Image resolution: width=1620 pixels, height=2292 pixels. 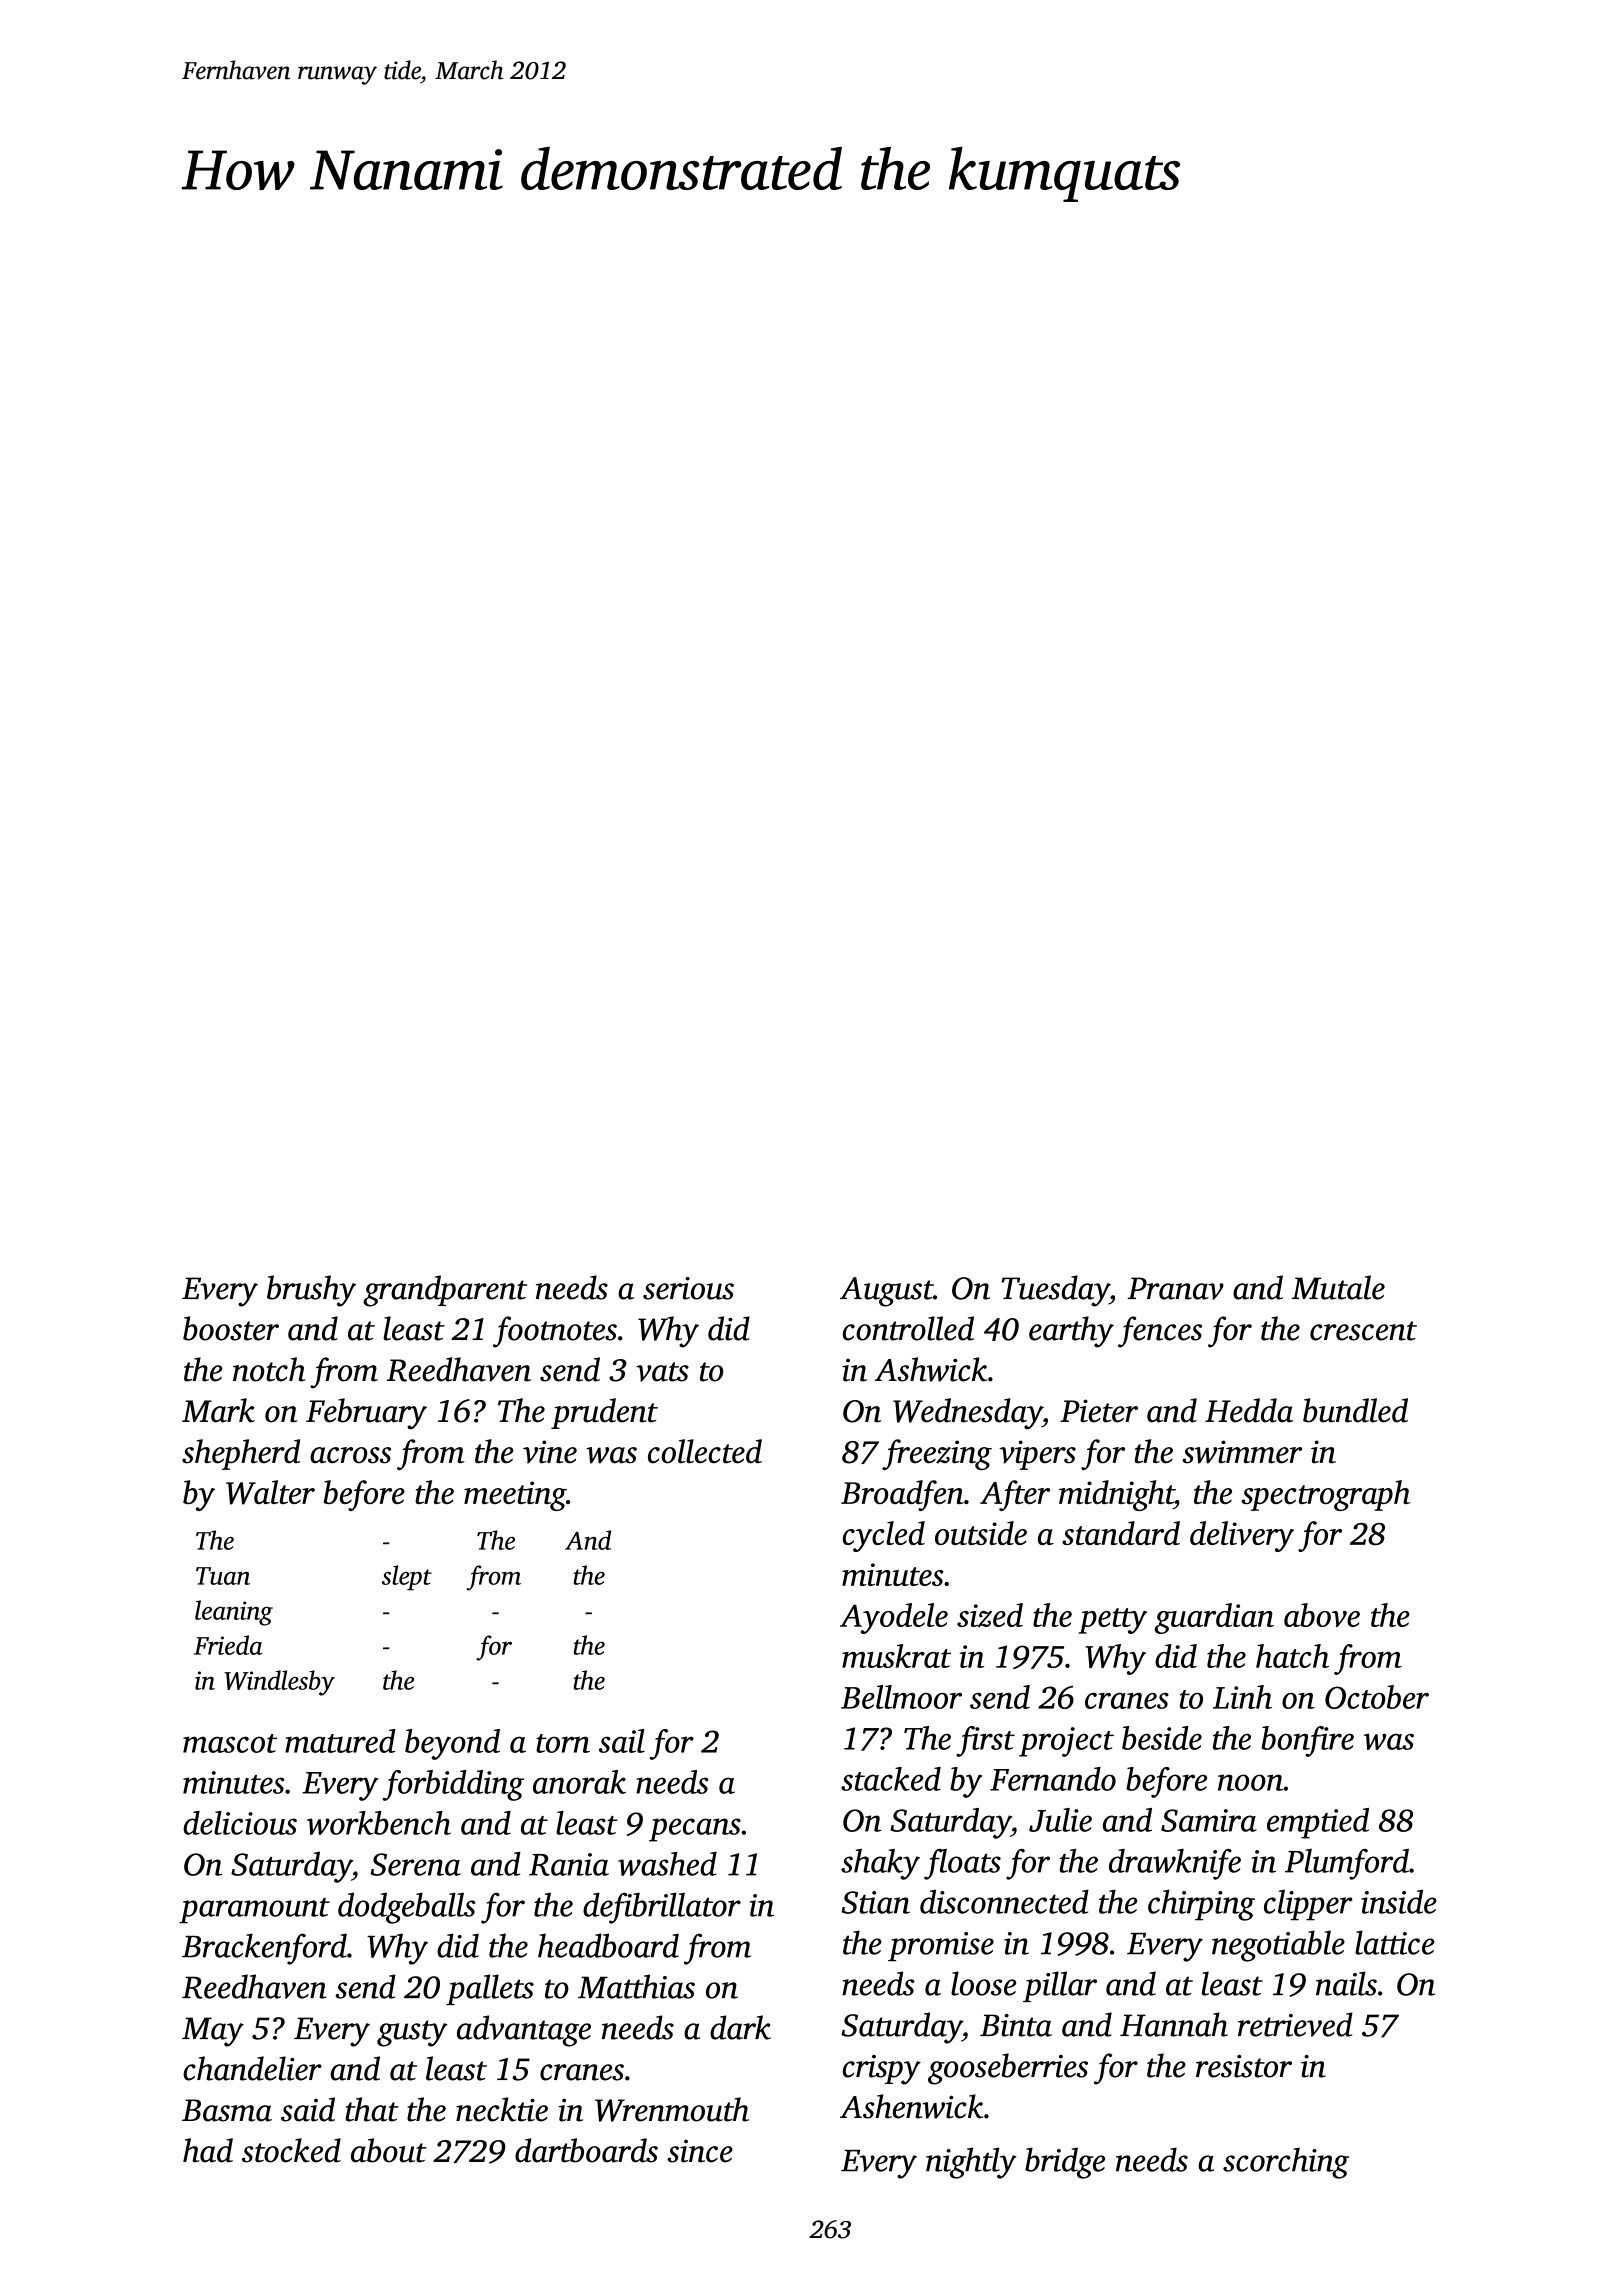 I want to click on Frieda, so click(x=228, y=1645).
